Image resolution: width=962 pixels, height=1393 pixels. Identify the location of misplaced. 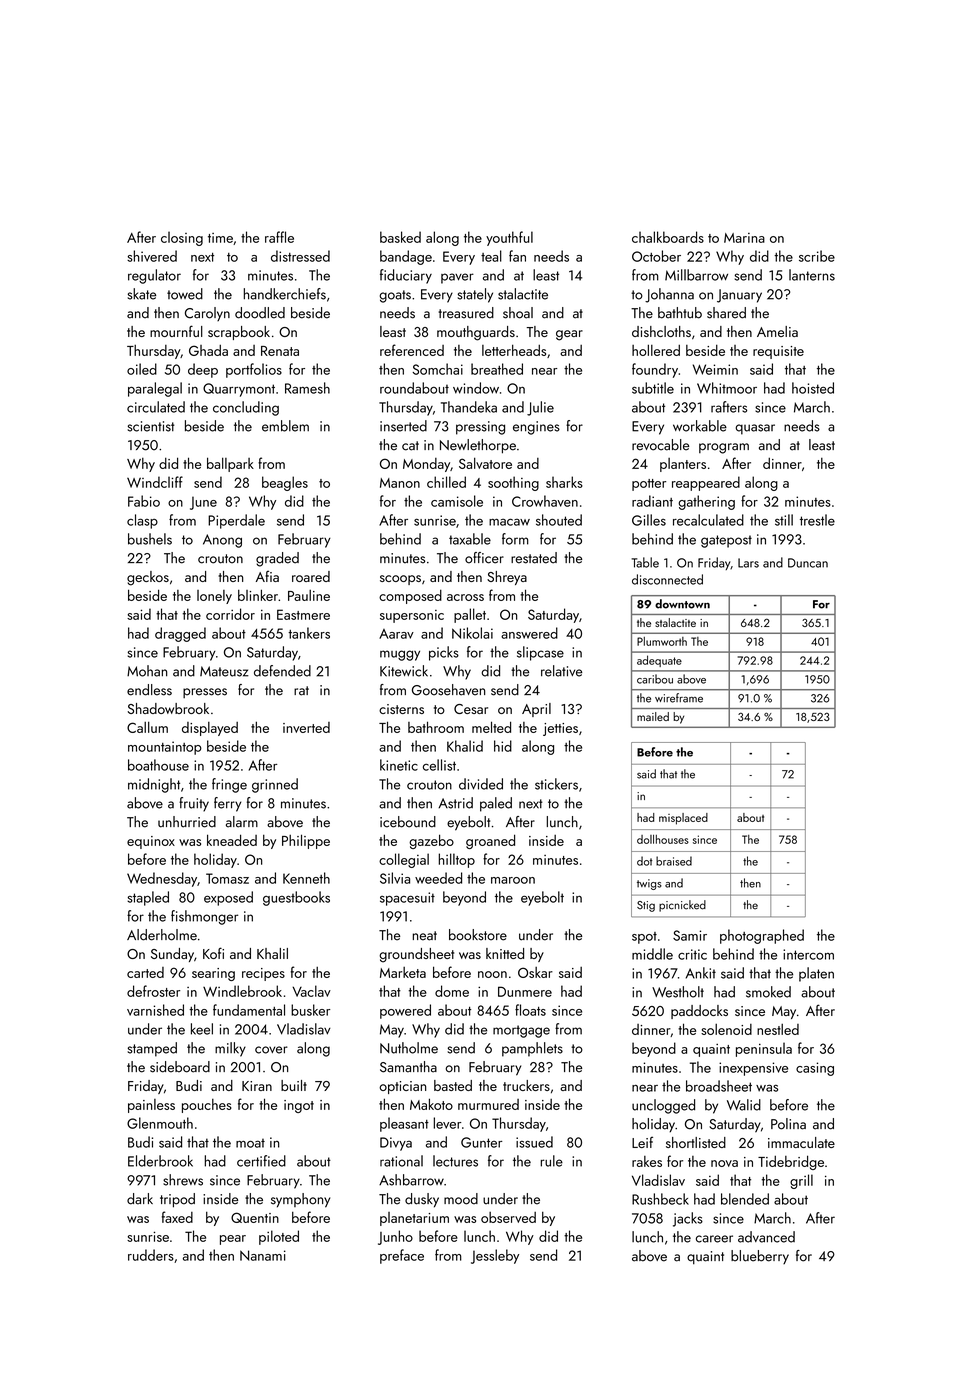
(683, 819).
